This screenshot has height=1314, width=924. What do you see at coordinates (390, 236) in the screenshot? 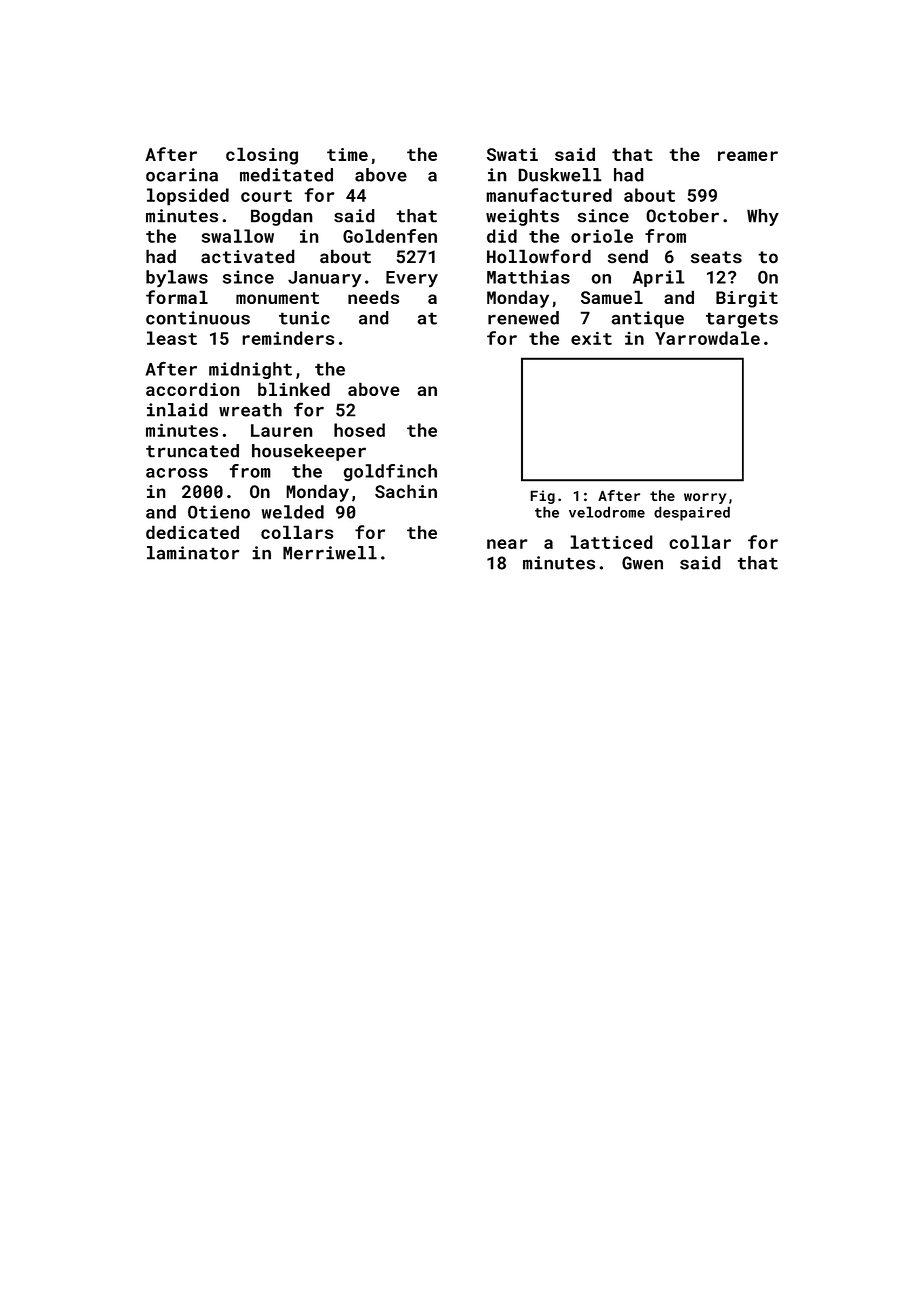
I see `Goldenfen` at bounding box center [390, 236].
